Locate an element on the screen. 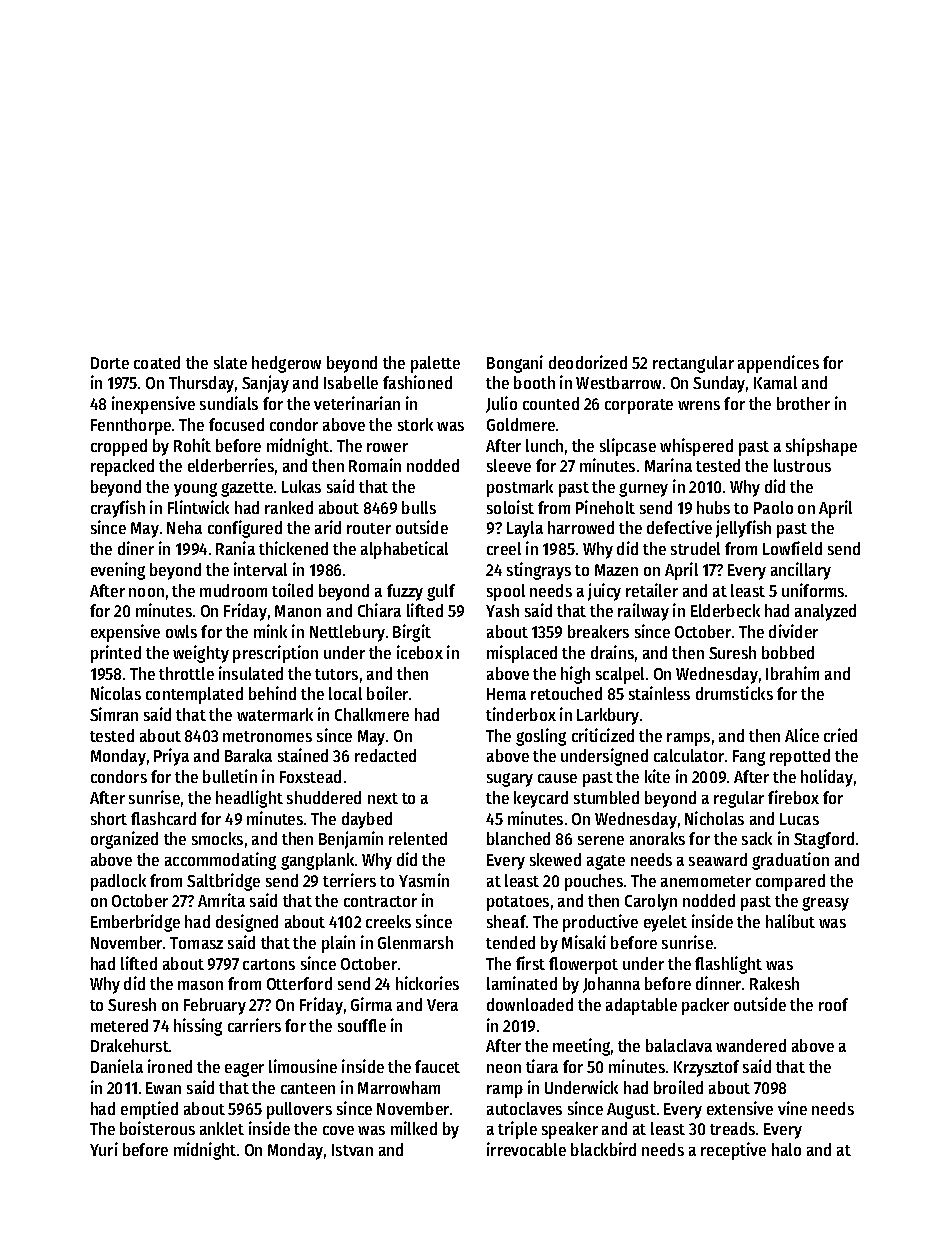 The width and height of the screenshot is (952, 1233). hedgerow is located at coordinates (286, 364).
